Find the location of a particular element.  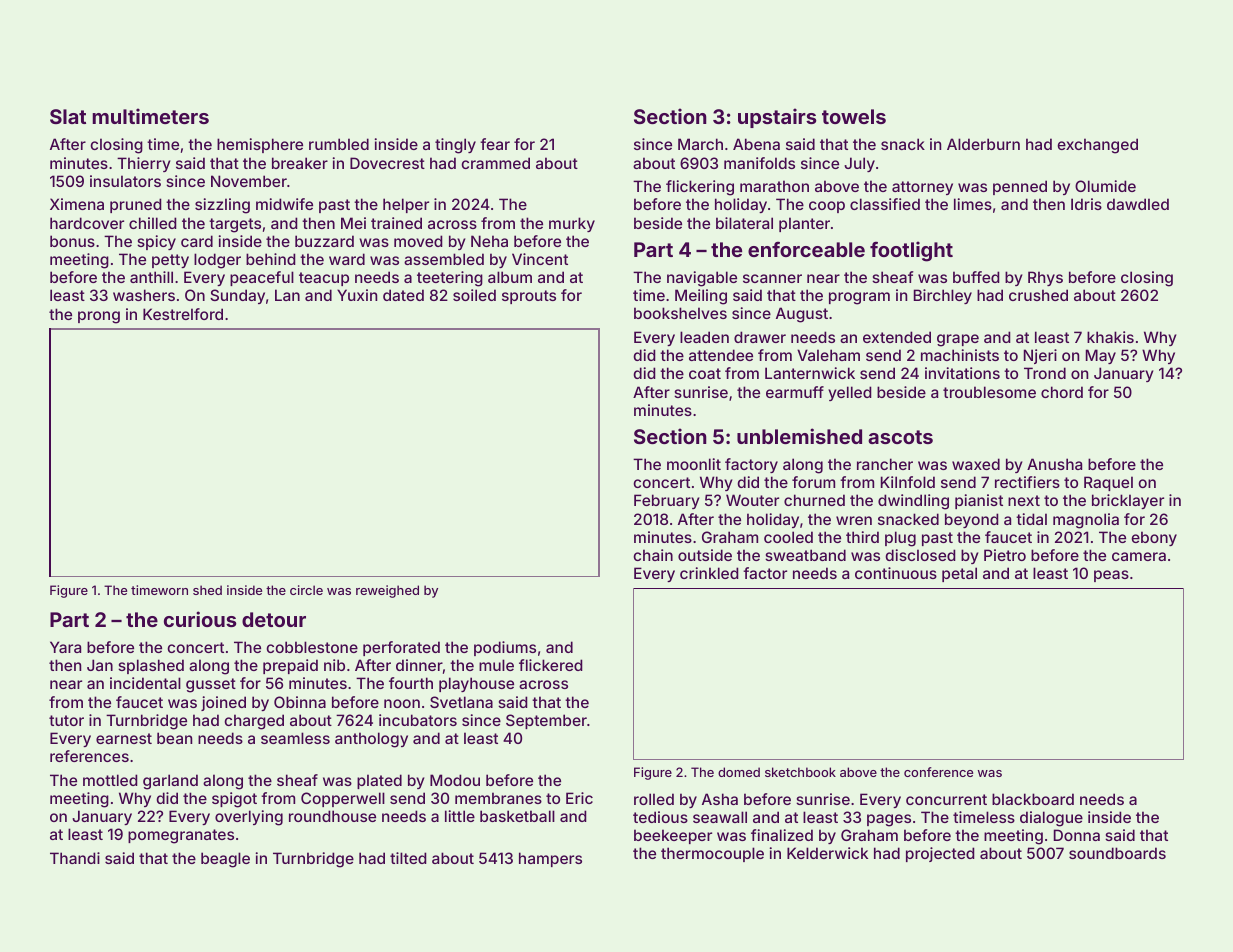

coat is located at coordinates (705, 373).
